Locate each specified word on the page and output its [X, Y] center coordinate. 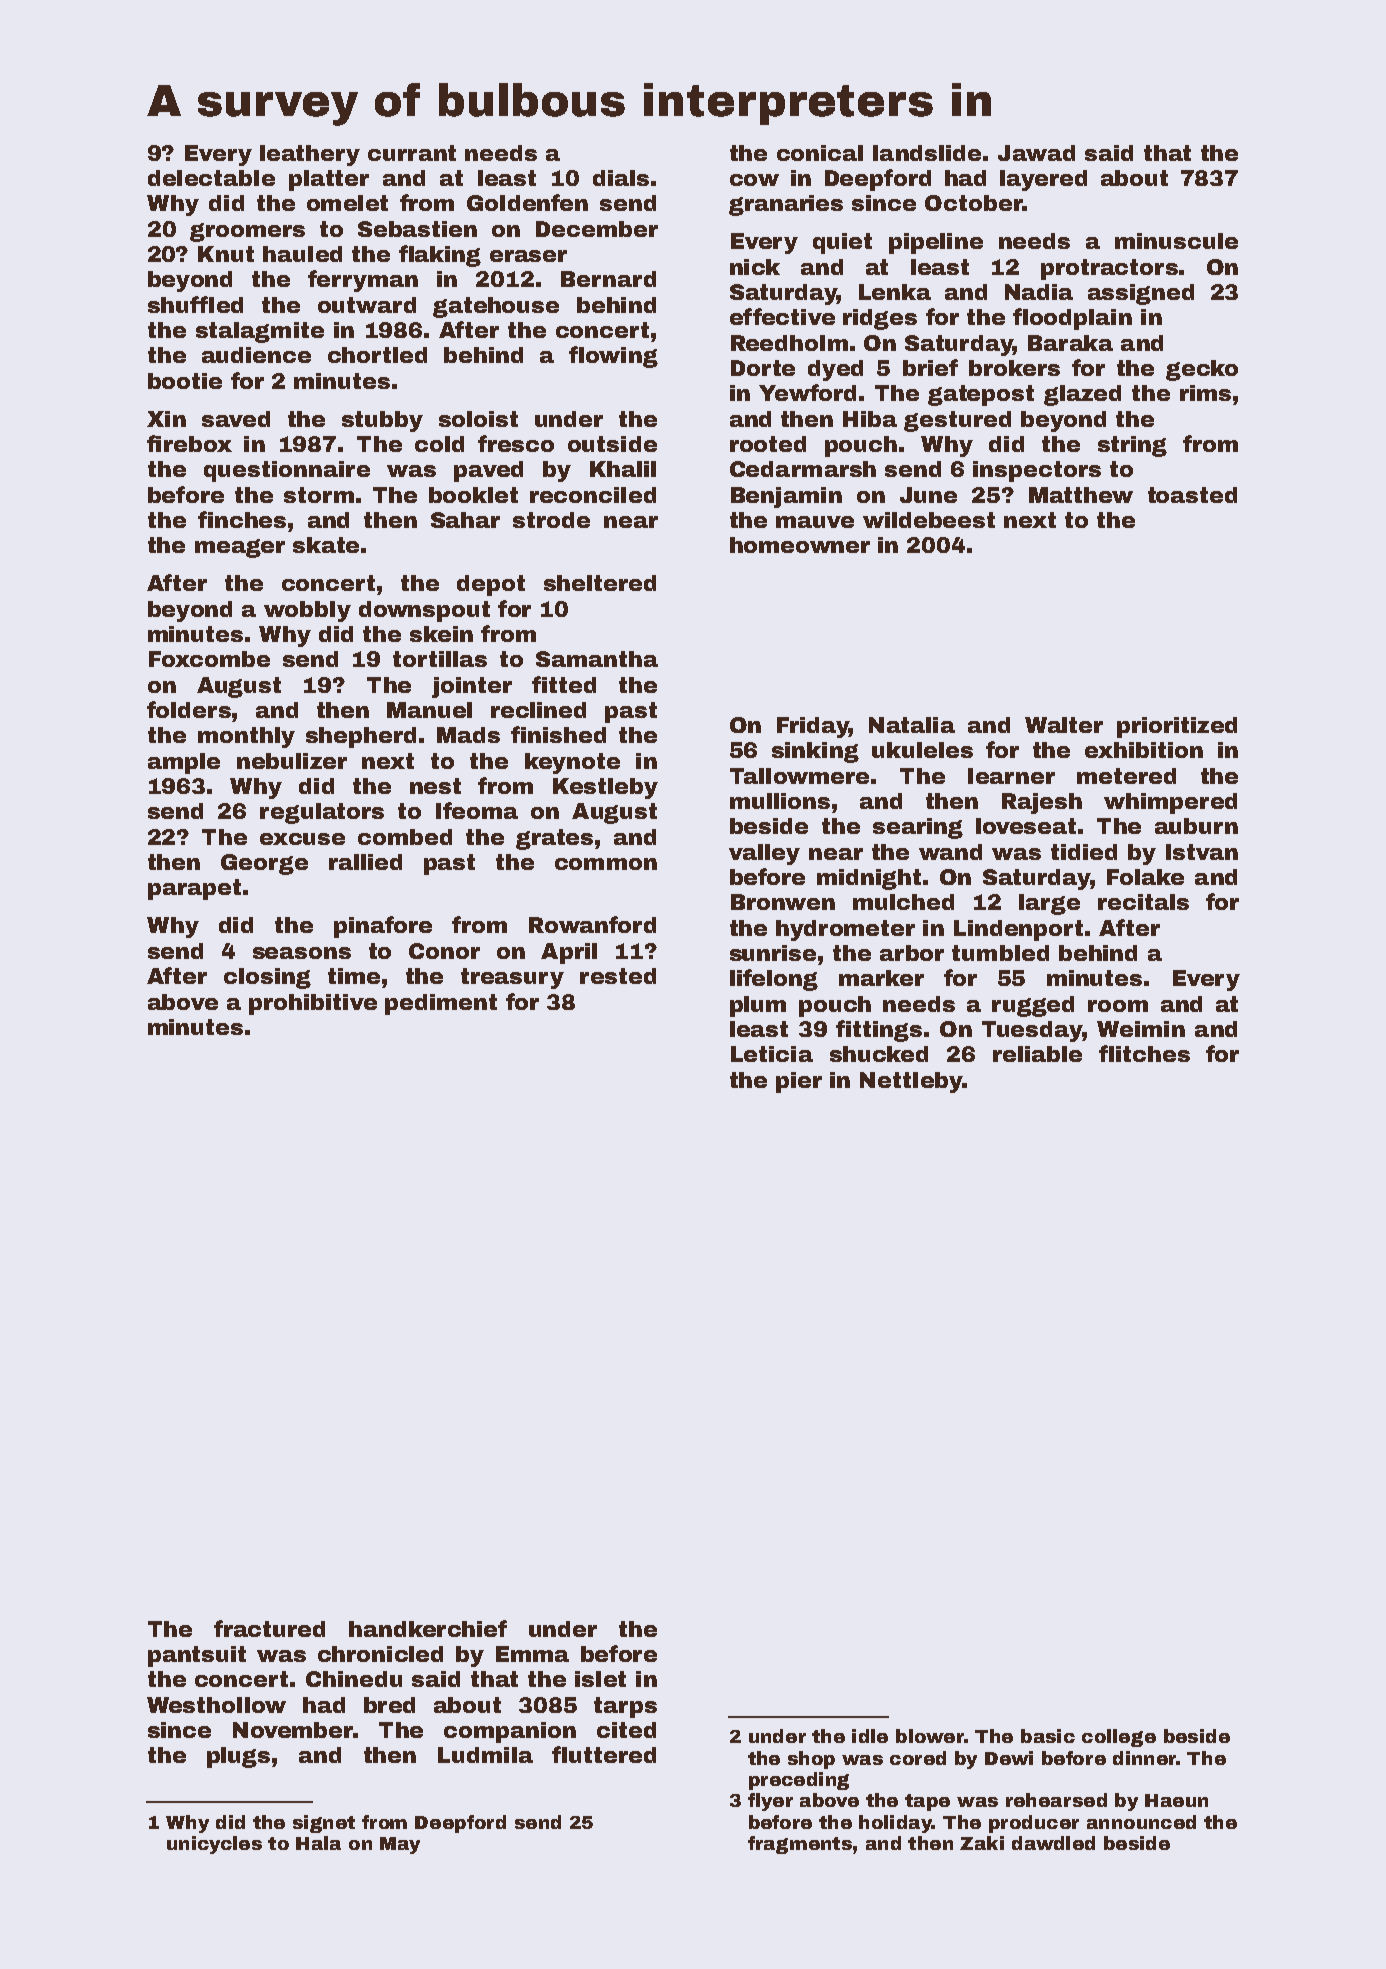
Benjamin [786, 497]
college [1119, 1738]
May [400, 1845]
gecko [1202, 370]
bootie [185, 381]
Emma [532, 1654]
